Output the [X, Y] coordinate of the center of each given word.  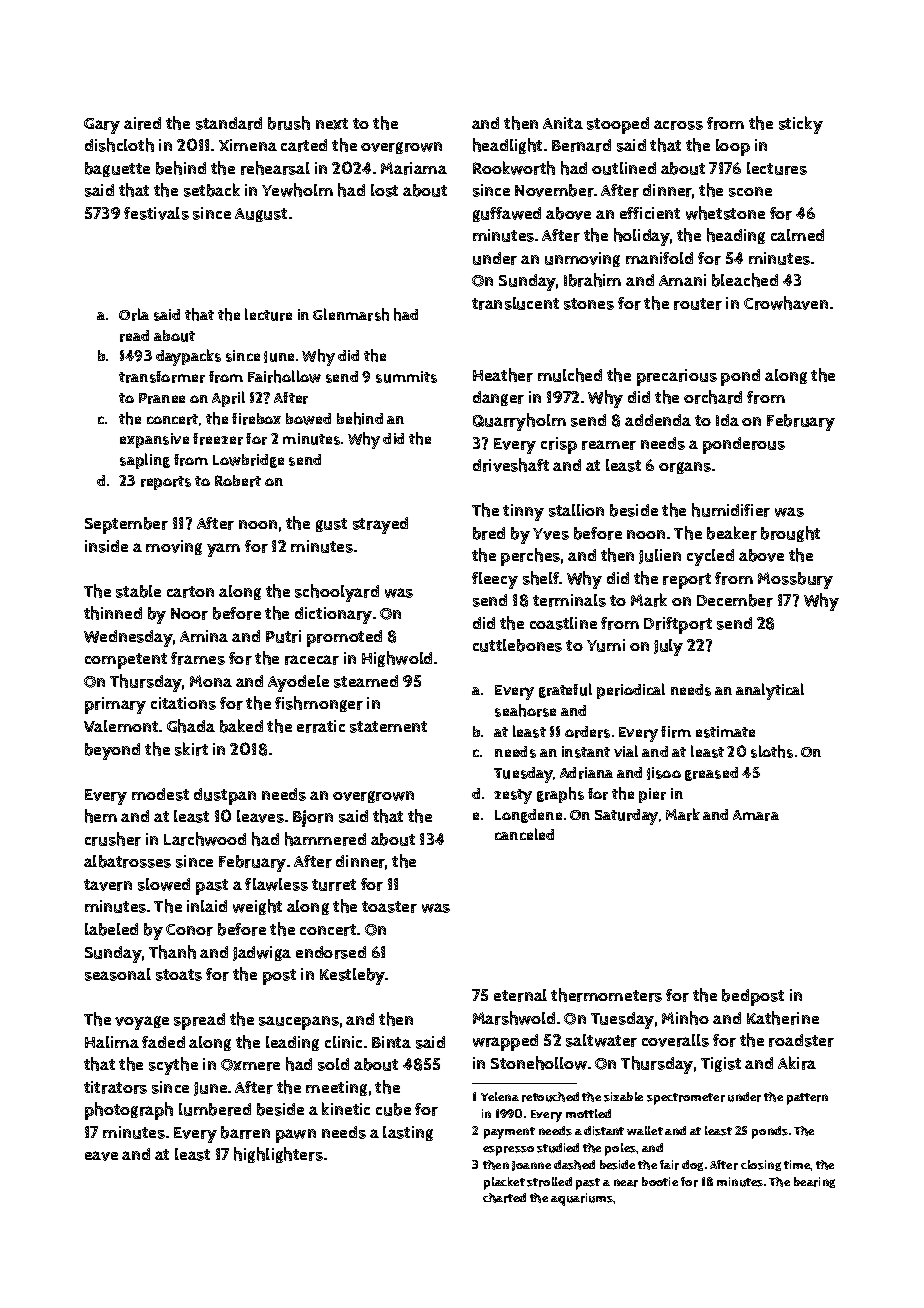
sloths [772, 751]
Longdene [528, 816]
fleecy [495, 580]
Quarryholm [519, 422]
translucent [515, 303]
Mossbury [795, 580]
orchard [713, 397]
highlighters [278, 1155]
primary [115, 705]
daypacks [188, 357]
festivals [156, 213]
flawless [276, 884]
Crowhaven [786, 303]
